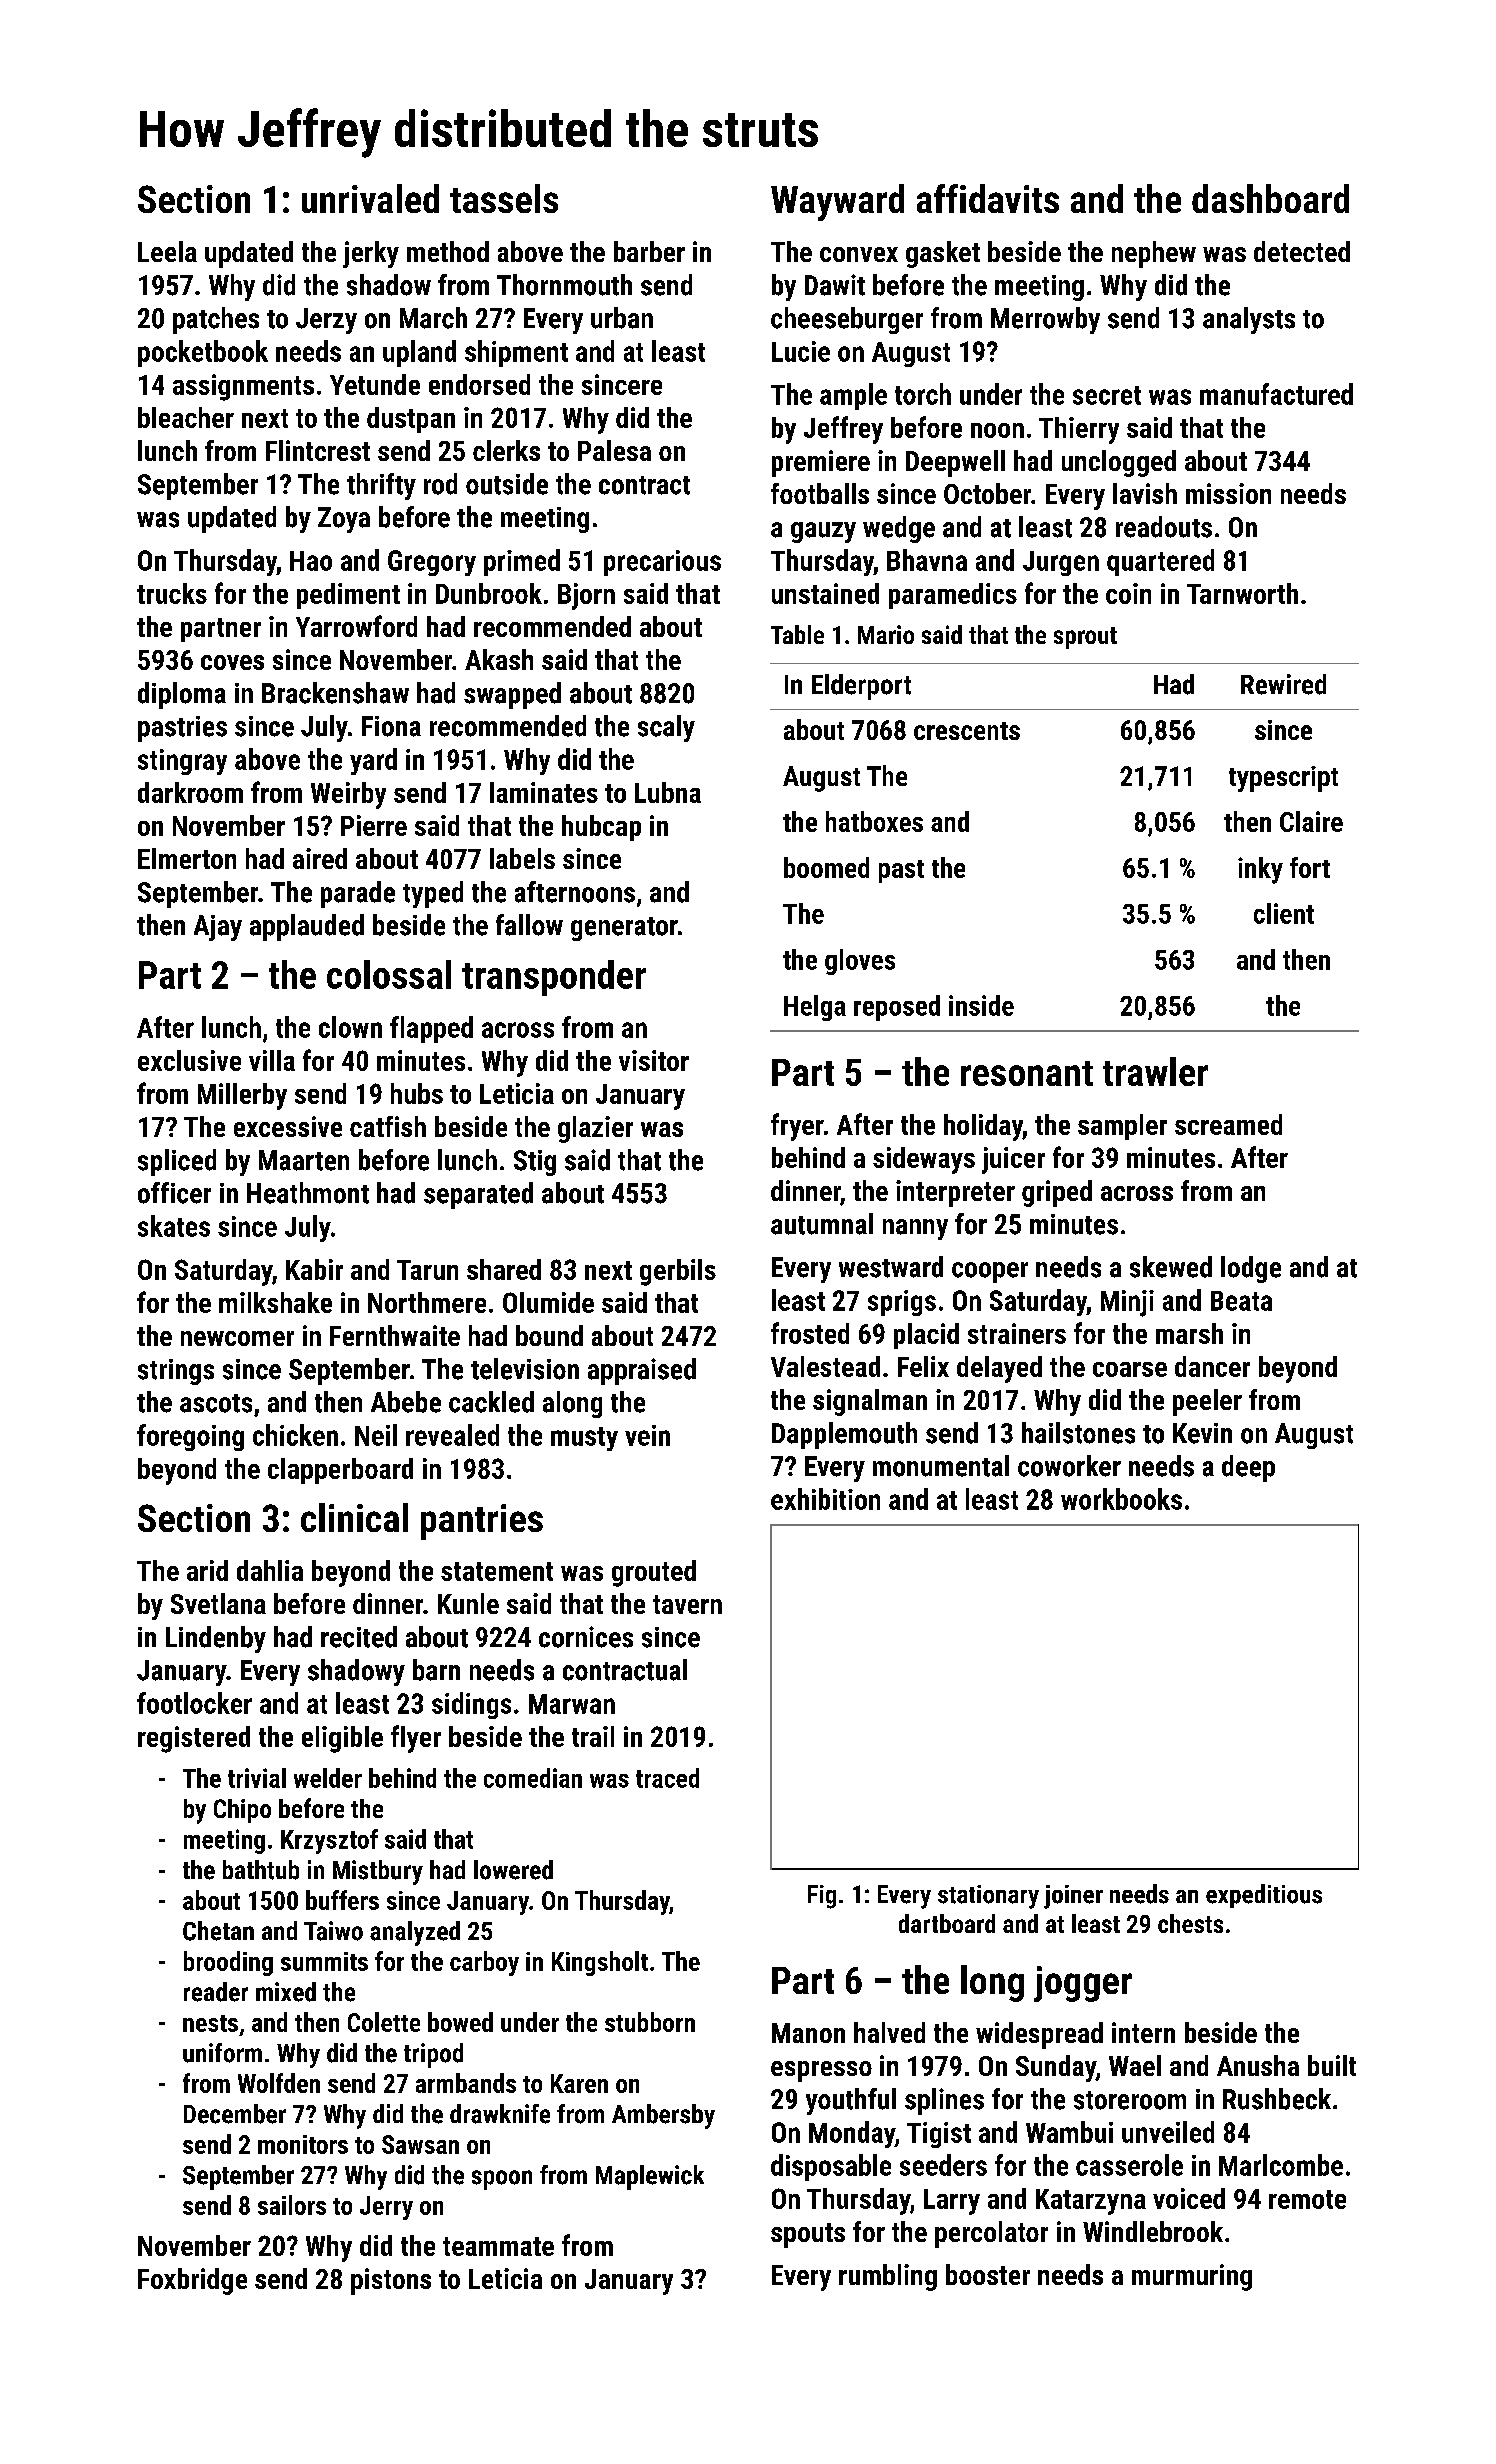 Image resolution: width=1496 pixels, height=2464 pixels. Describe the element at coordinates (371, 254) in the document. I see `jerky` at that location.
